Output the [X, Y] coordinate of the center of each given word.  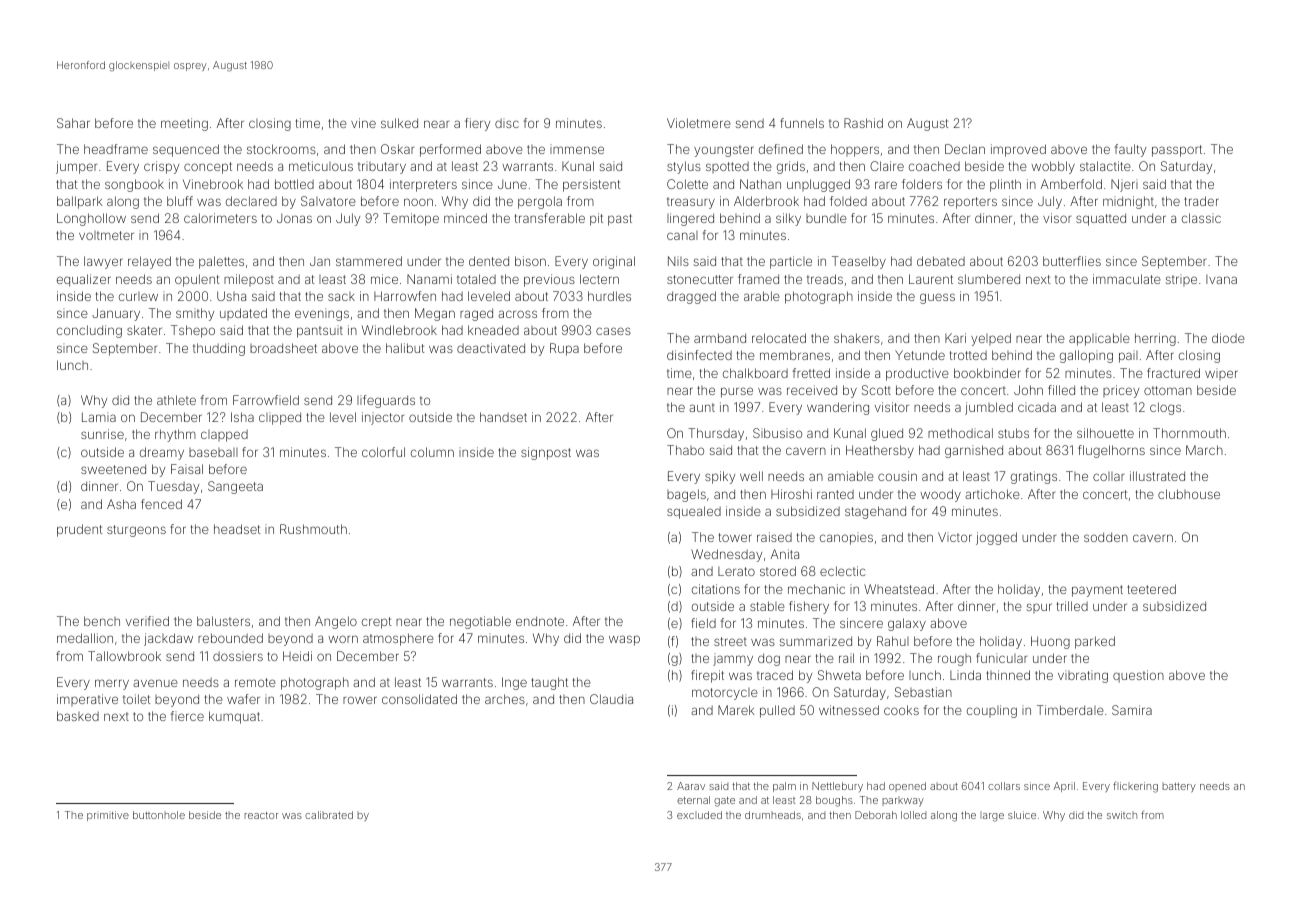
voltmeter [106, 235]
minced [465, 218]
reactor [261, 815]
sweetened [113, 469]
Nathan [760, 184]
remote [255, 682]
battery [1179, 787]
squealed [694, 512]
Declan [965, 149]
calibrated [329, 815]
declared [251, 201]
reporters [970, 203]
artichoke [992, 494]
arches [505, 699]
